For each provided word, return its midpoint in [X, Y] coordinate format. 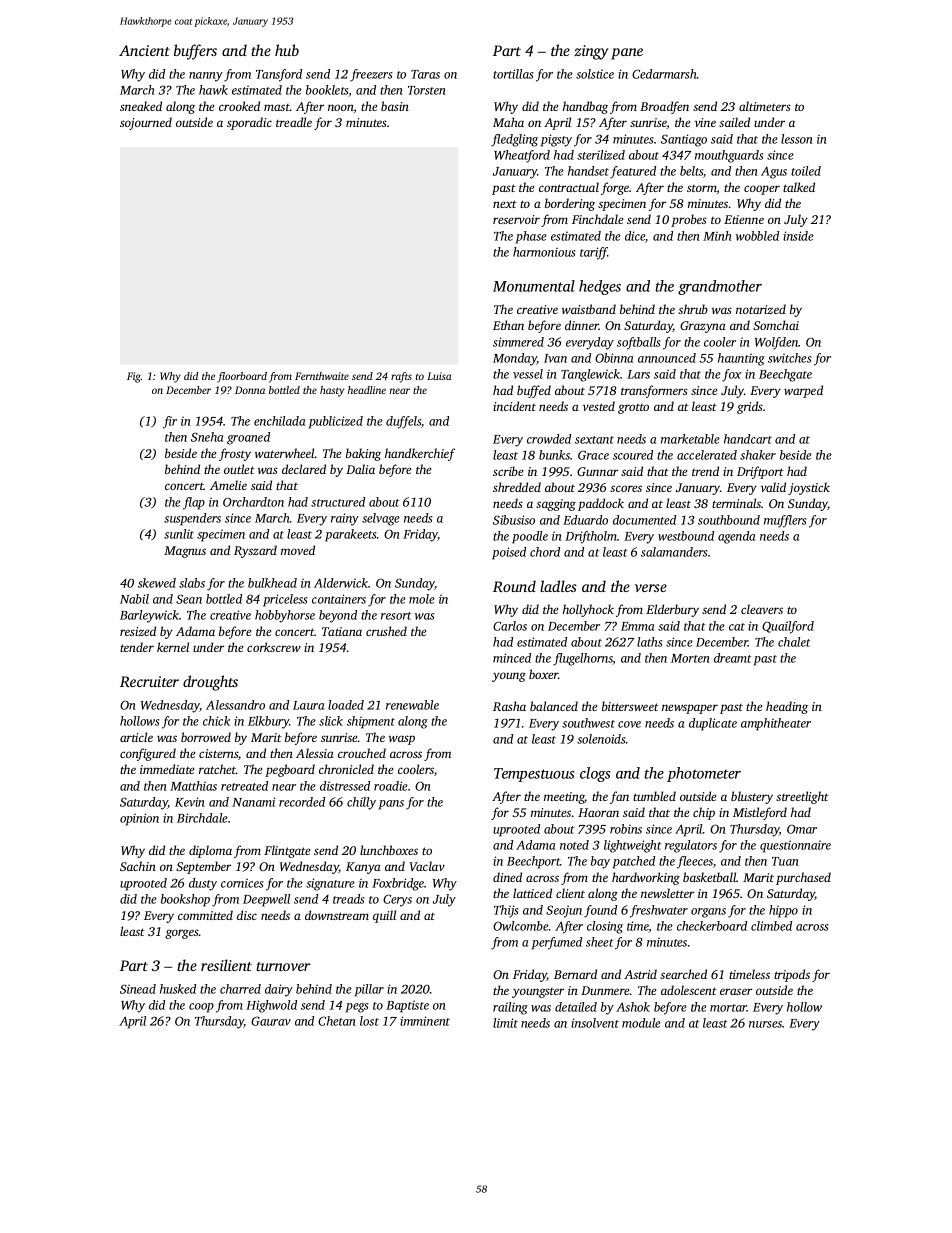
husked [178, 989]
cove [629, 724]
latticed [532, 893]
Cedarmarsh [664, 74]
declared [304, 469]
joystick [809, 488]
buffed [534, 391]
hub [287, 50]
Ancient [144, 50]
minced [512, 658]
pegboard [290, 770]
